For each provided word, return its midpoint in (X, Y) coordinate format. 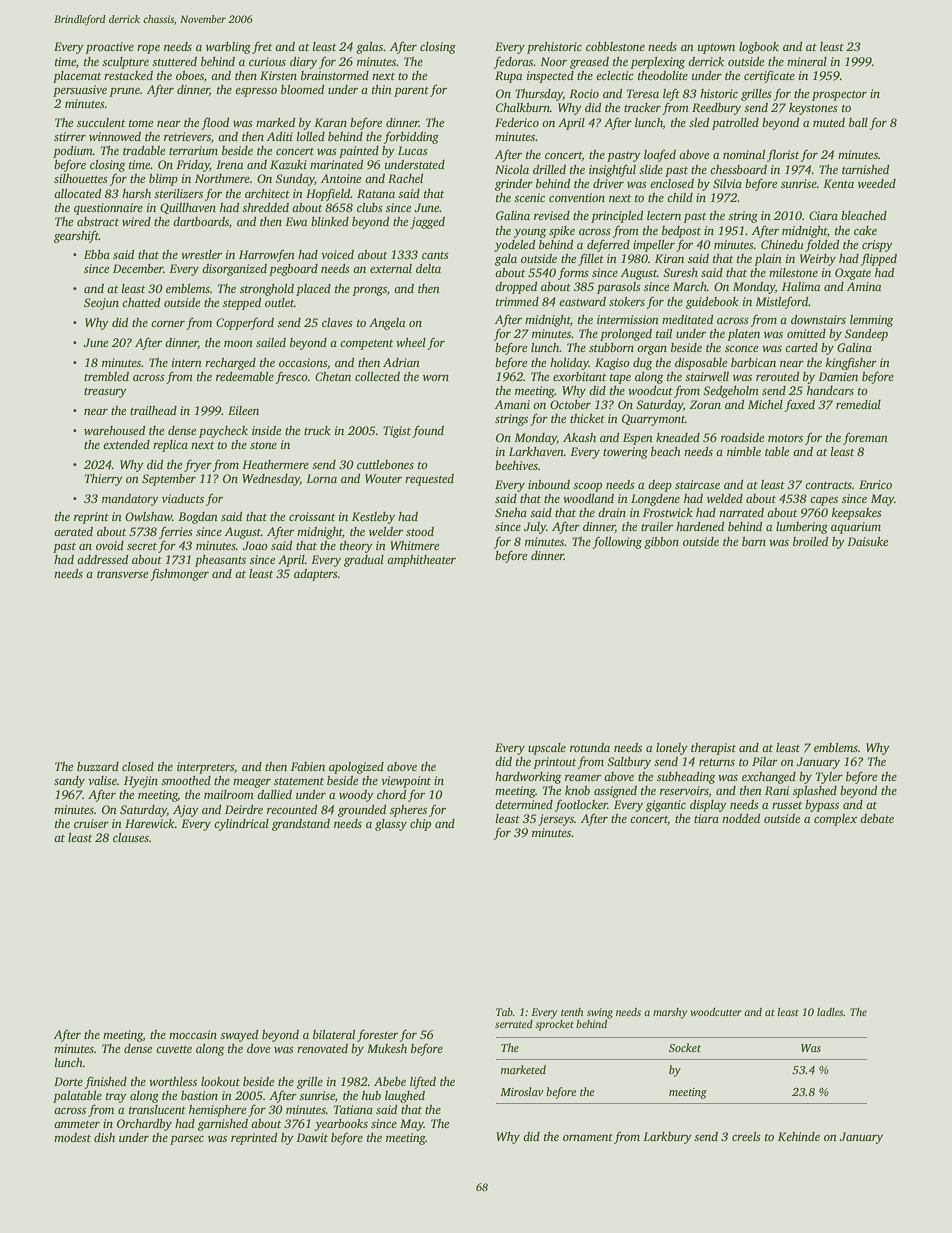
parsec (187, 1140)
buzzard (98, 766)
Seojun (101, 304)
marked (275, 122)
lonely (672, 749)
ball (858, 122)
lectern (664, 215)
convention (577, 197)
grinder (514, 185)
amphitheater (421, 561)
